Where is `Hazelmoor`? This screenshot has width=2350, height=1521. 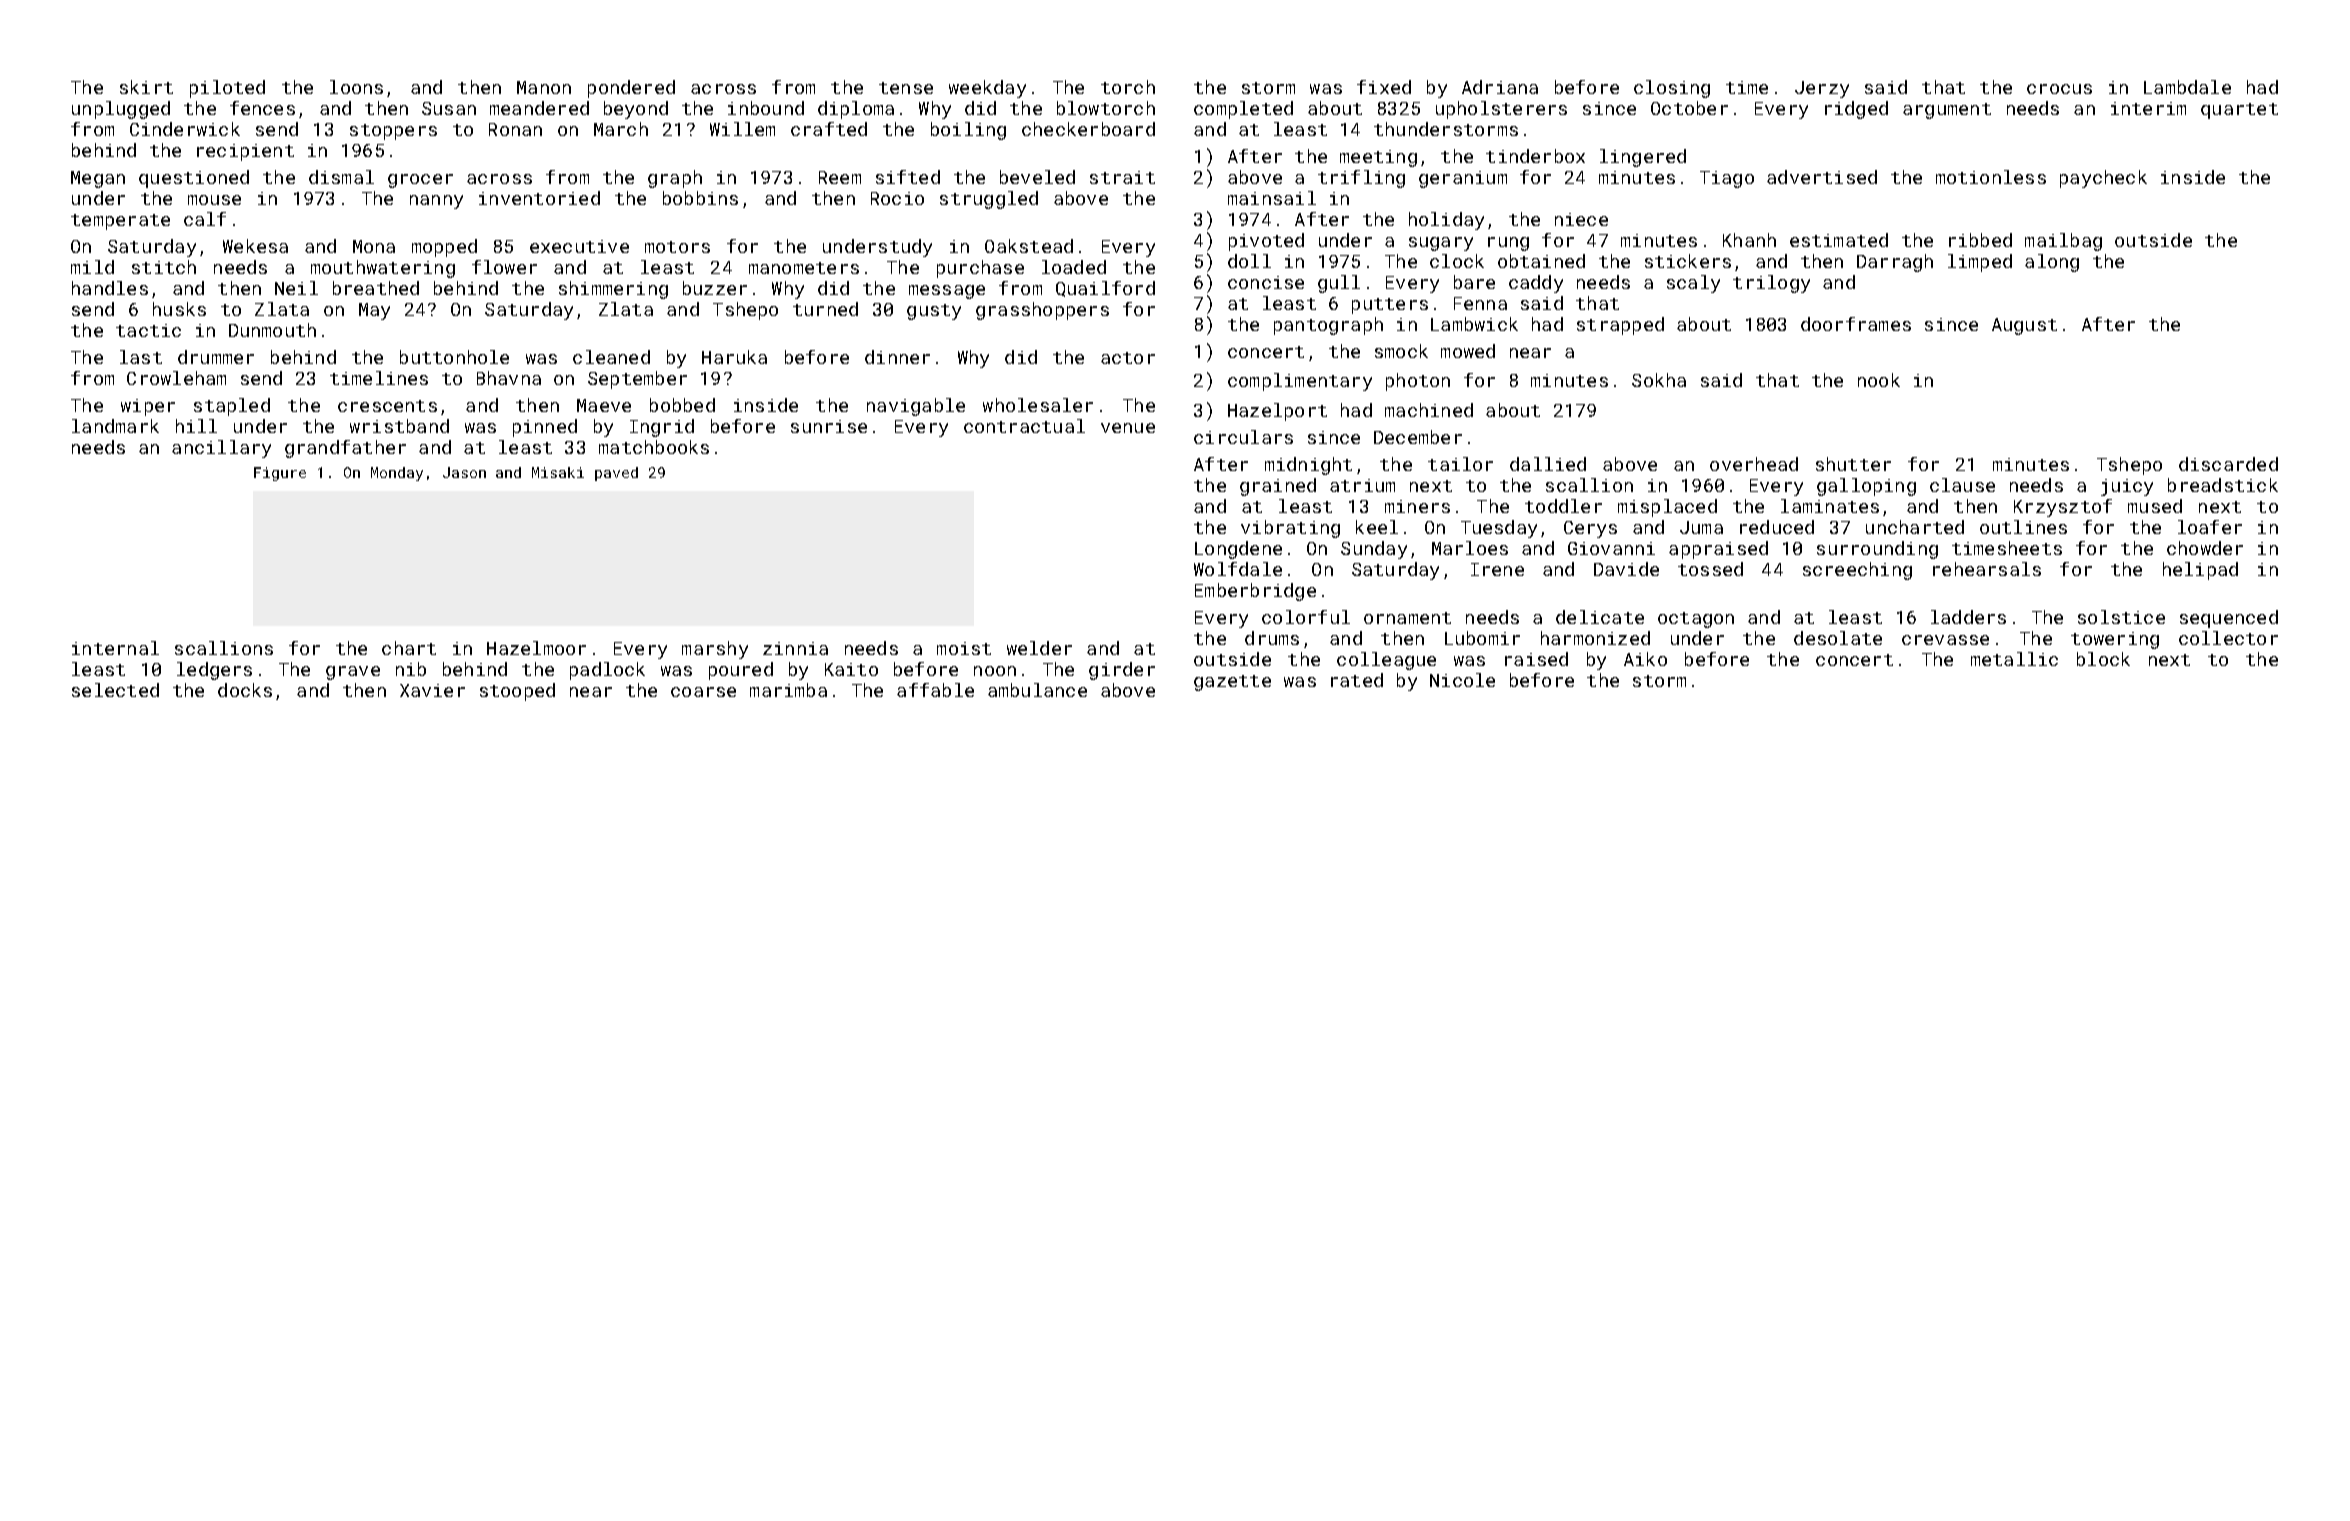 Hazelmoor is located at coordinates (536, 648).
